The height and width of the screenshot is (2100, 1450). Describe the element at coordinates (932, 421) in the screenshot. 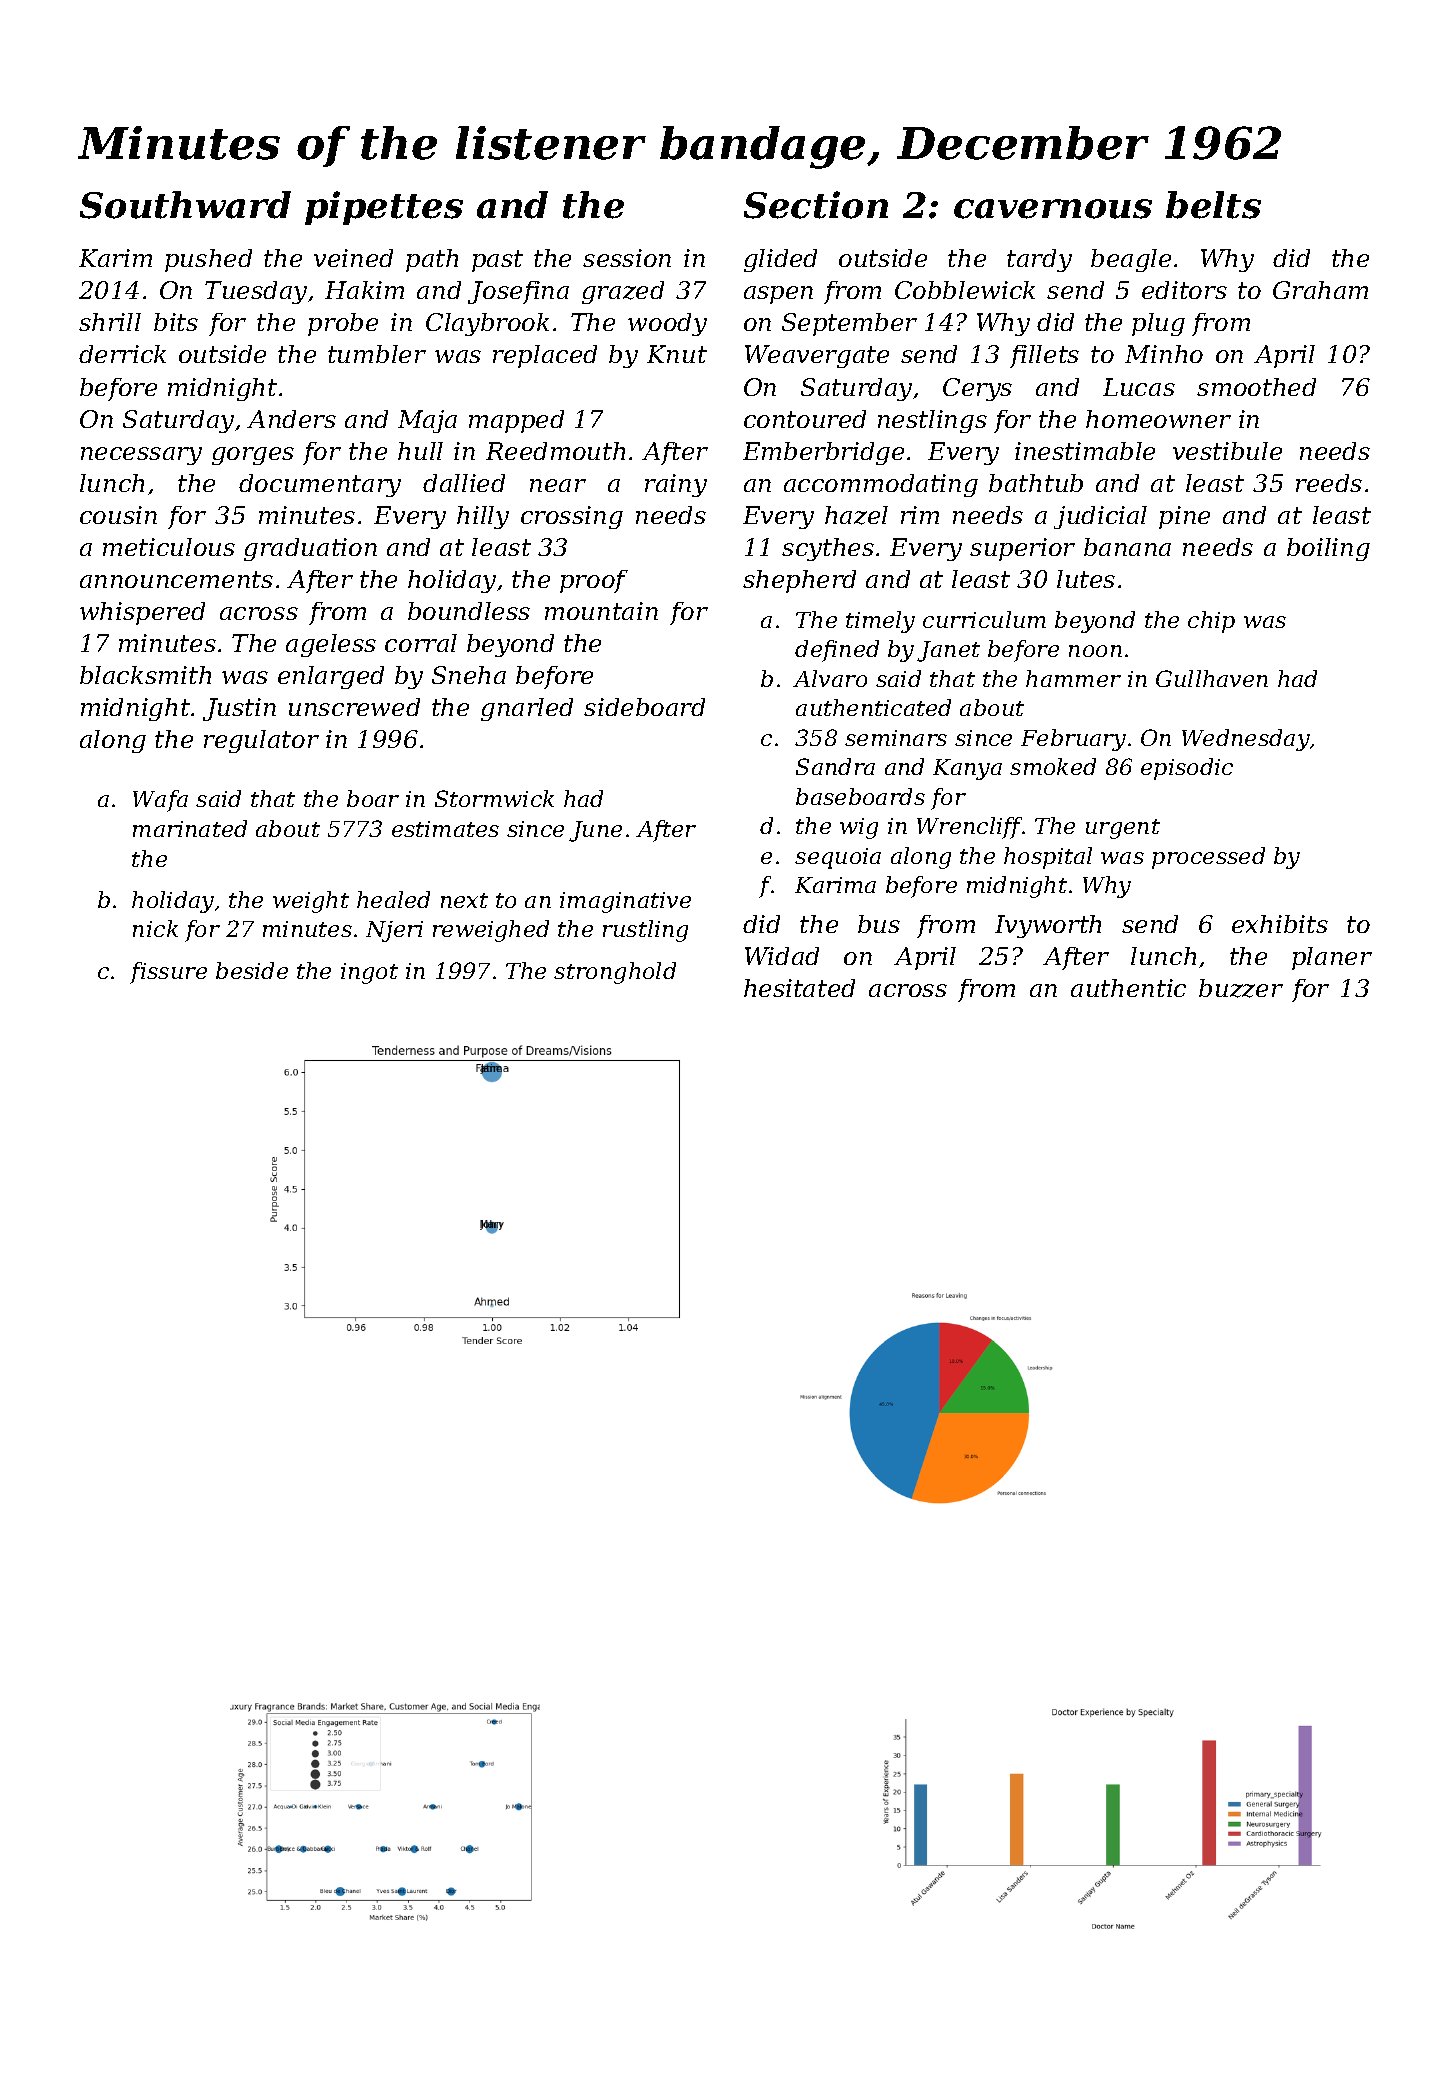

I see `nestlings` at that location.
